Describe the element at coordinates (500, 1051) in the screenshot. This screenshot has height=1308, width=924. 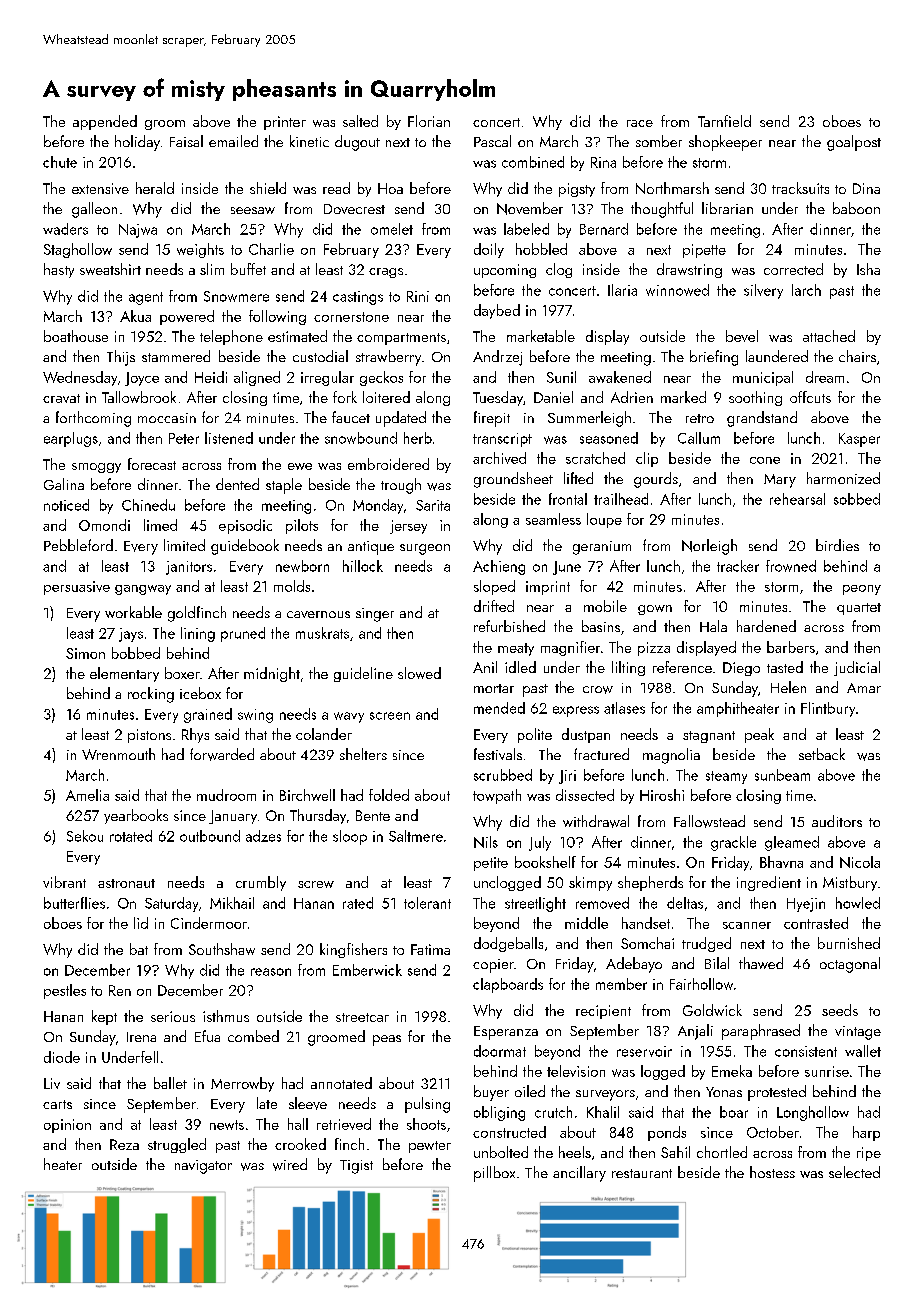
I see `doormat` at that location.
